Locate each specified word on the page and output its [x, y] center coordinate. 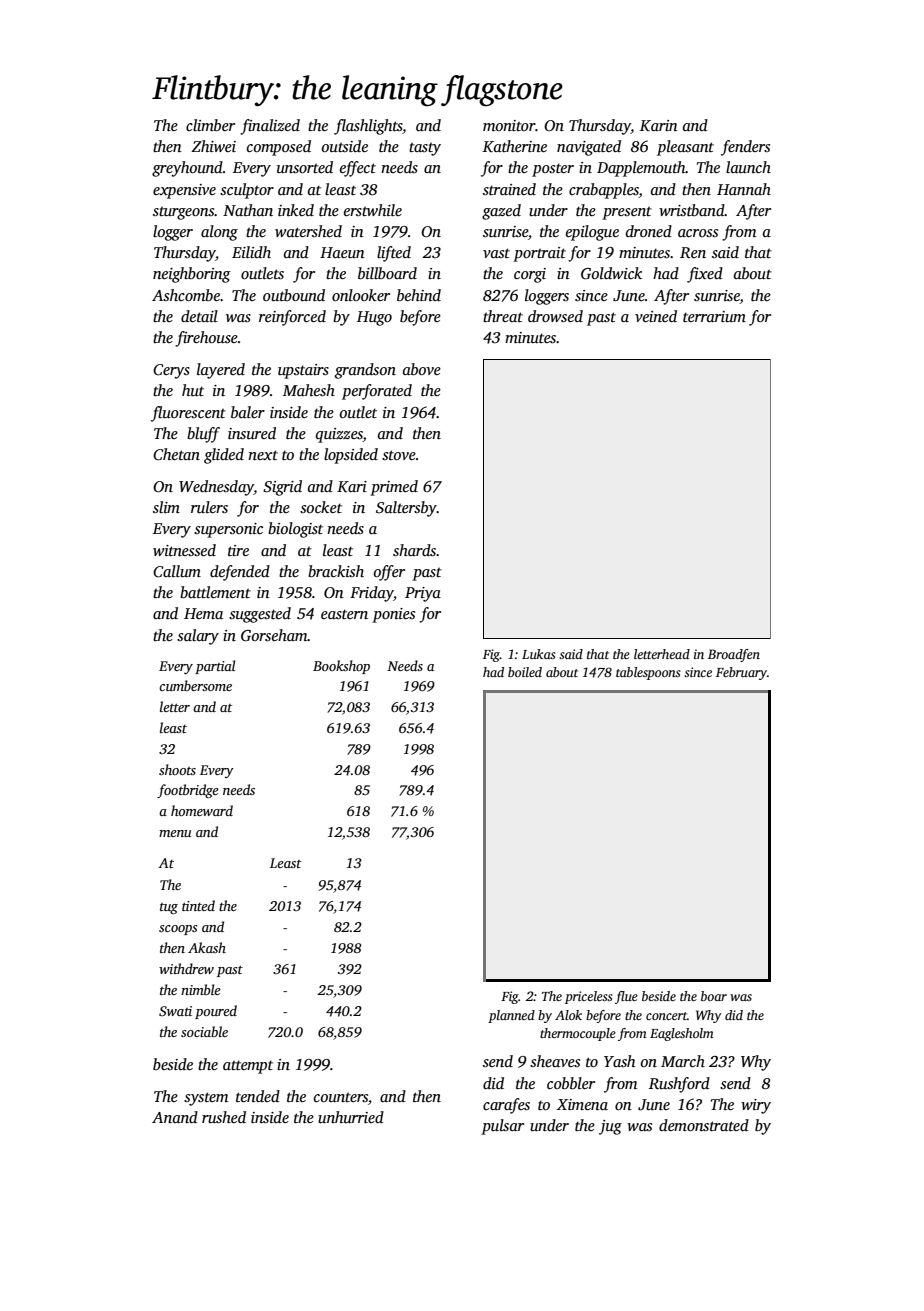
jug [610, 1127]
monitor [509, 125]
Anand [175, 1117]
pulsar [502, 1127]
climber [210, 125]
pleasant [685, 148]
